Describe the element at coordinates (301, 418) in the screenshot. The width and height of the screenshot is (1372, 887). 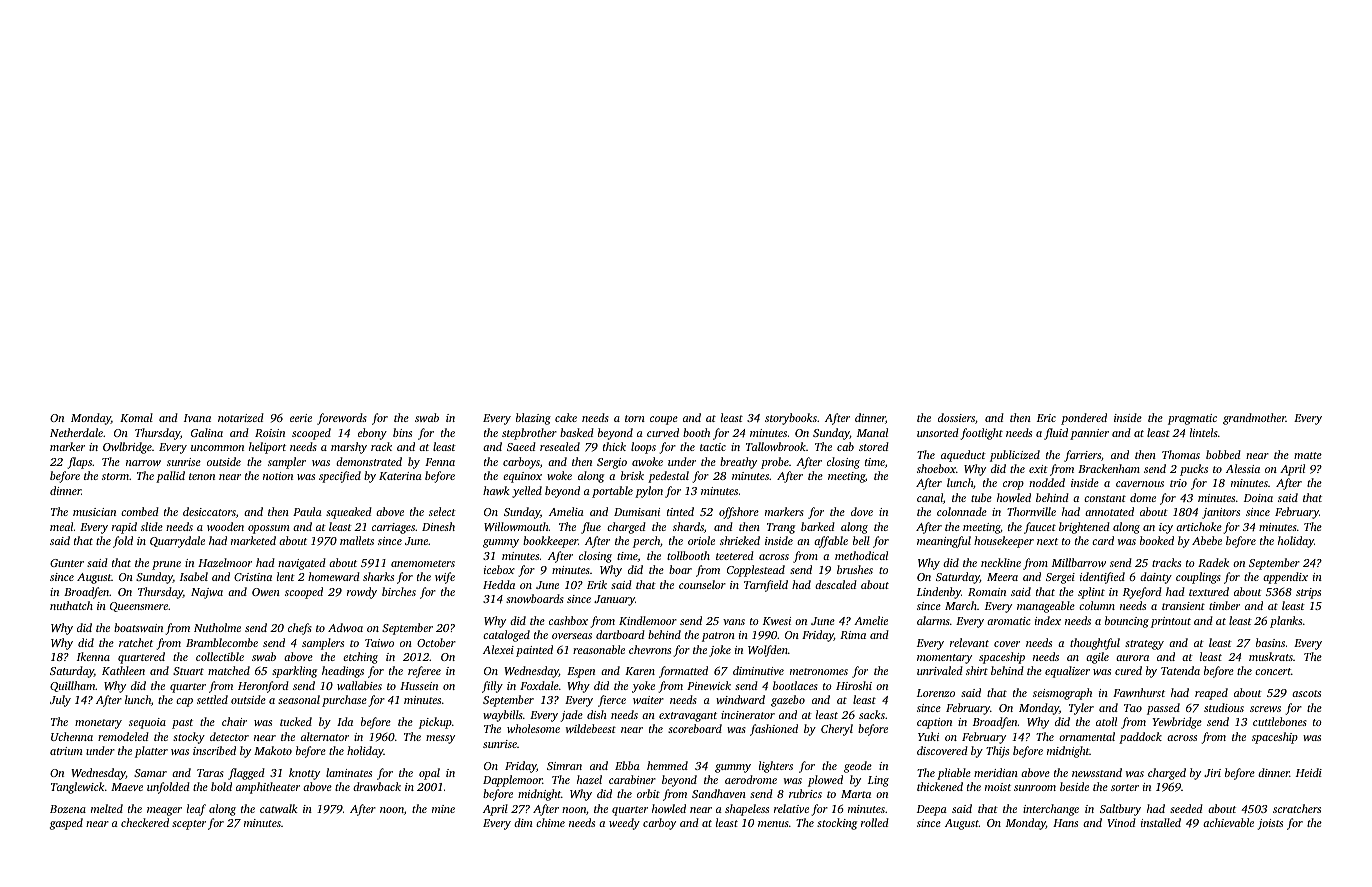
I see `eerie` at that location.
